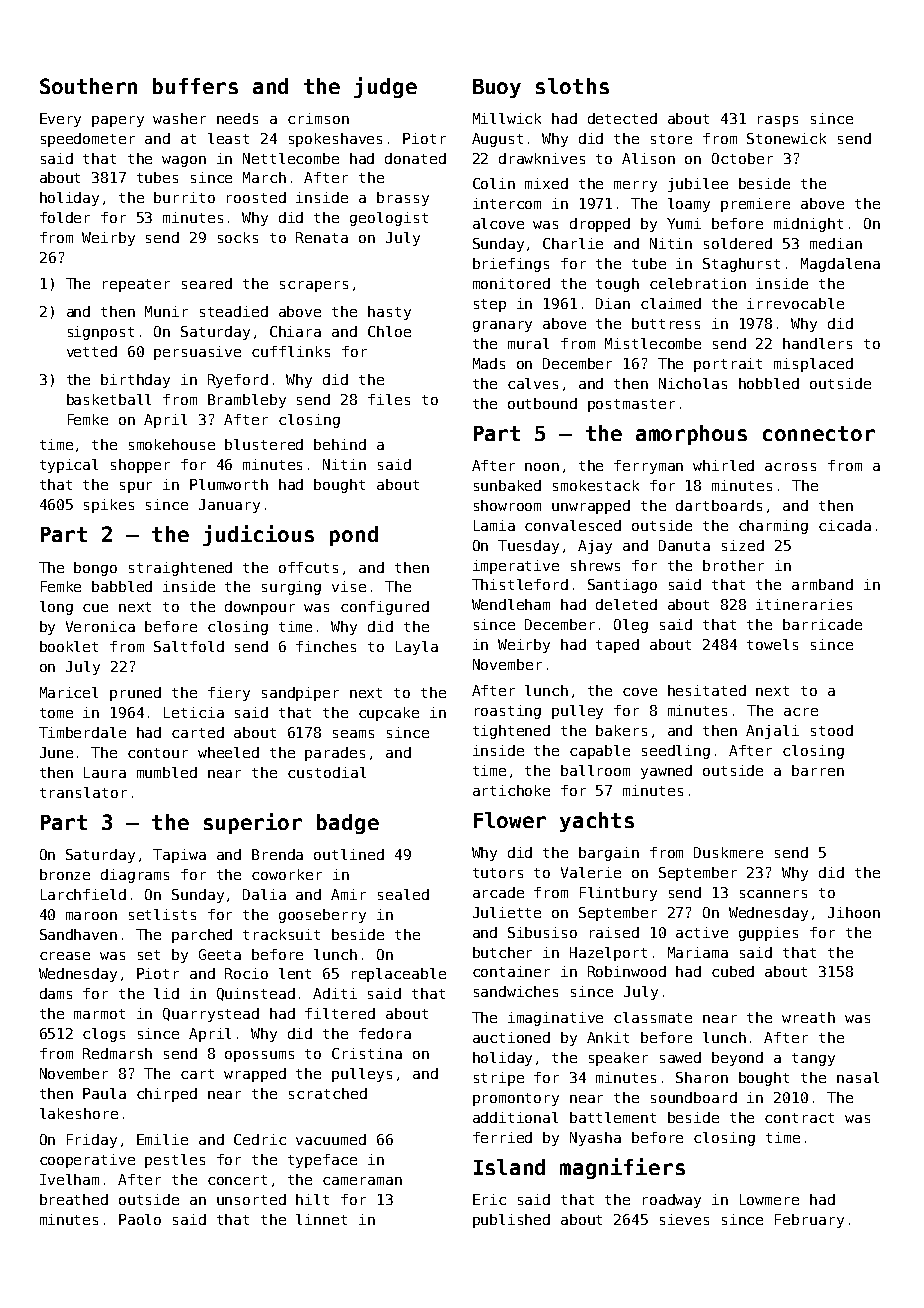 The width and height of the screenshot is (924, 1308). I want to click on nasal, so click(858, 1077).
